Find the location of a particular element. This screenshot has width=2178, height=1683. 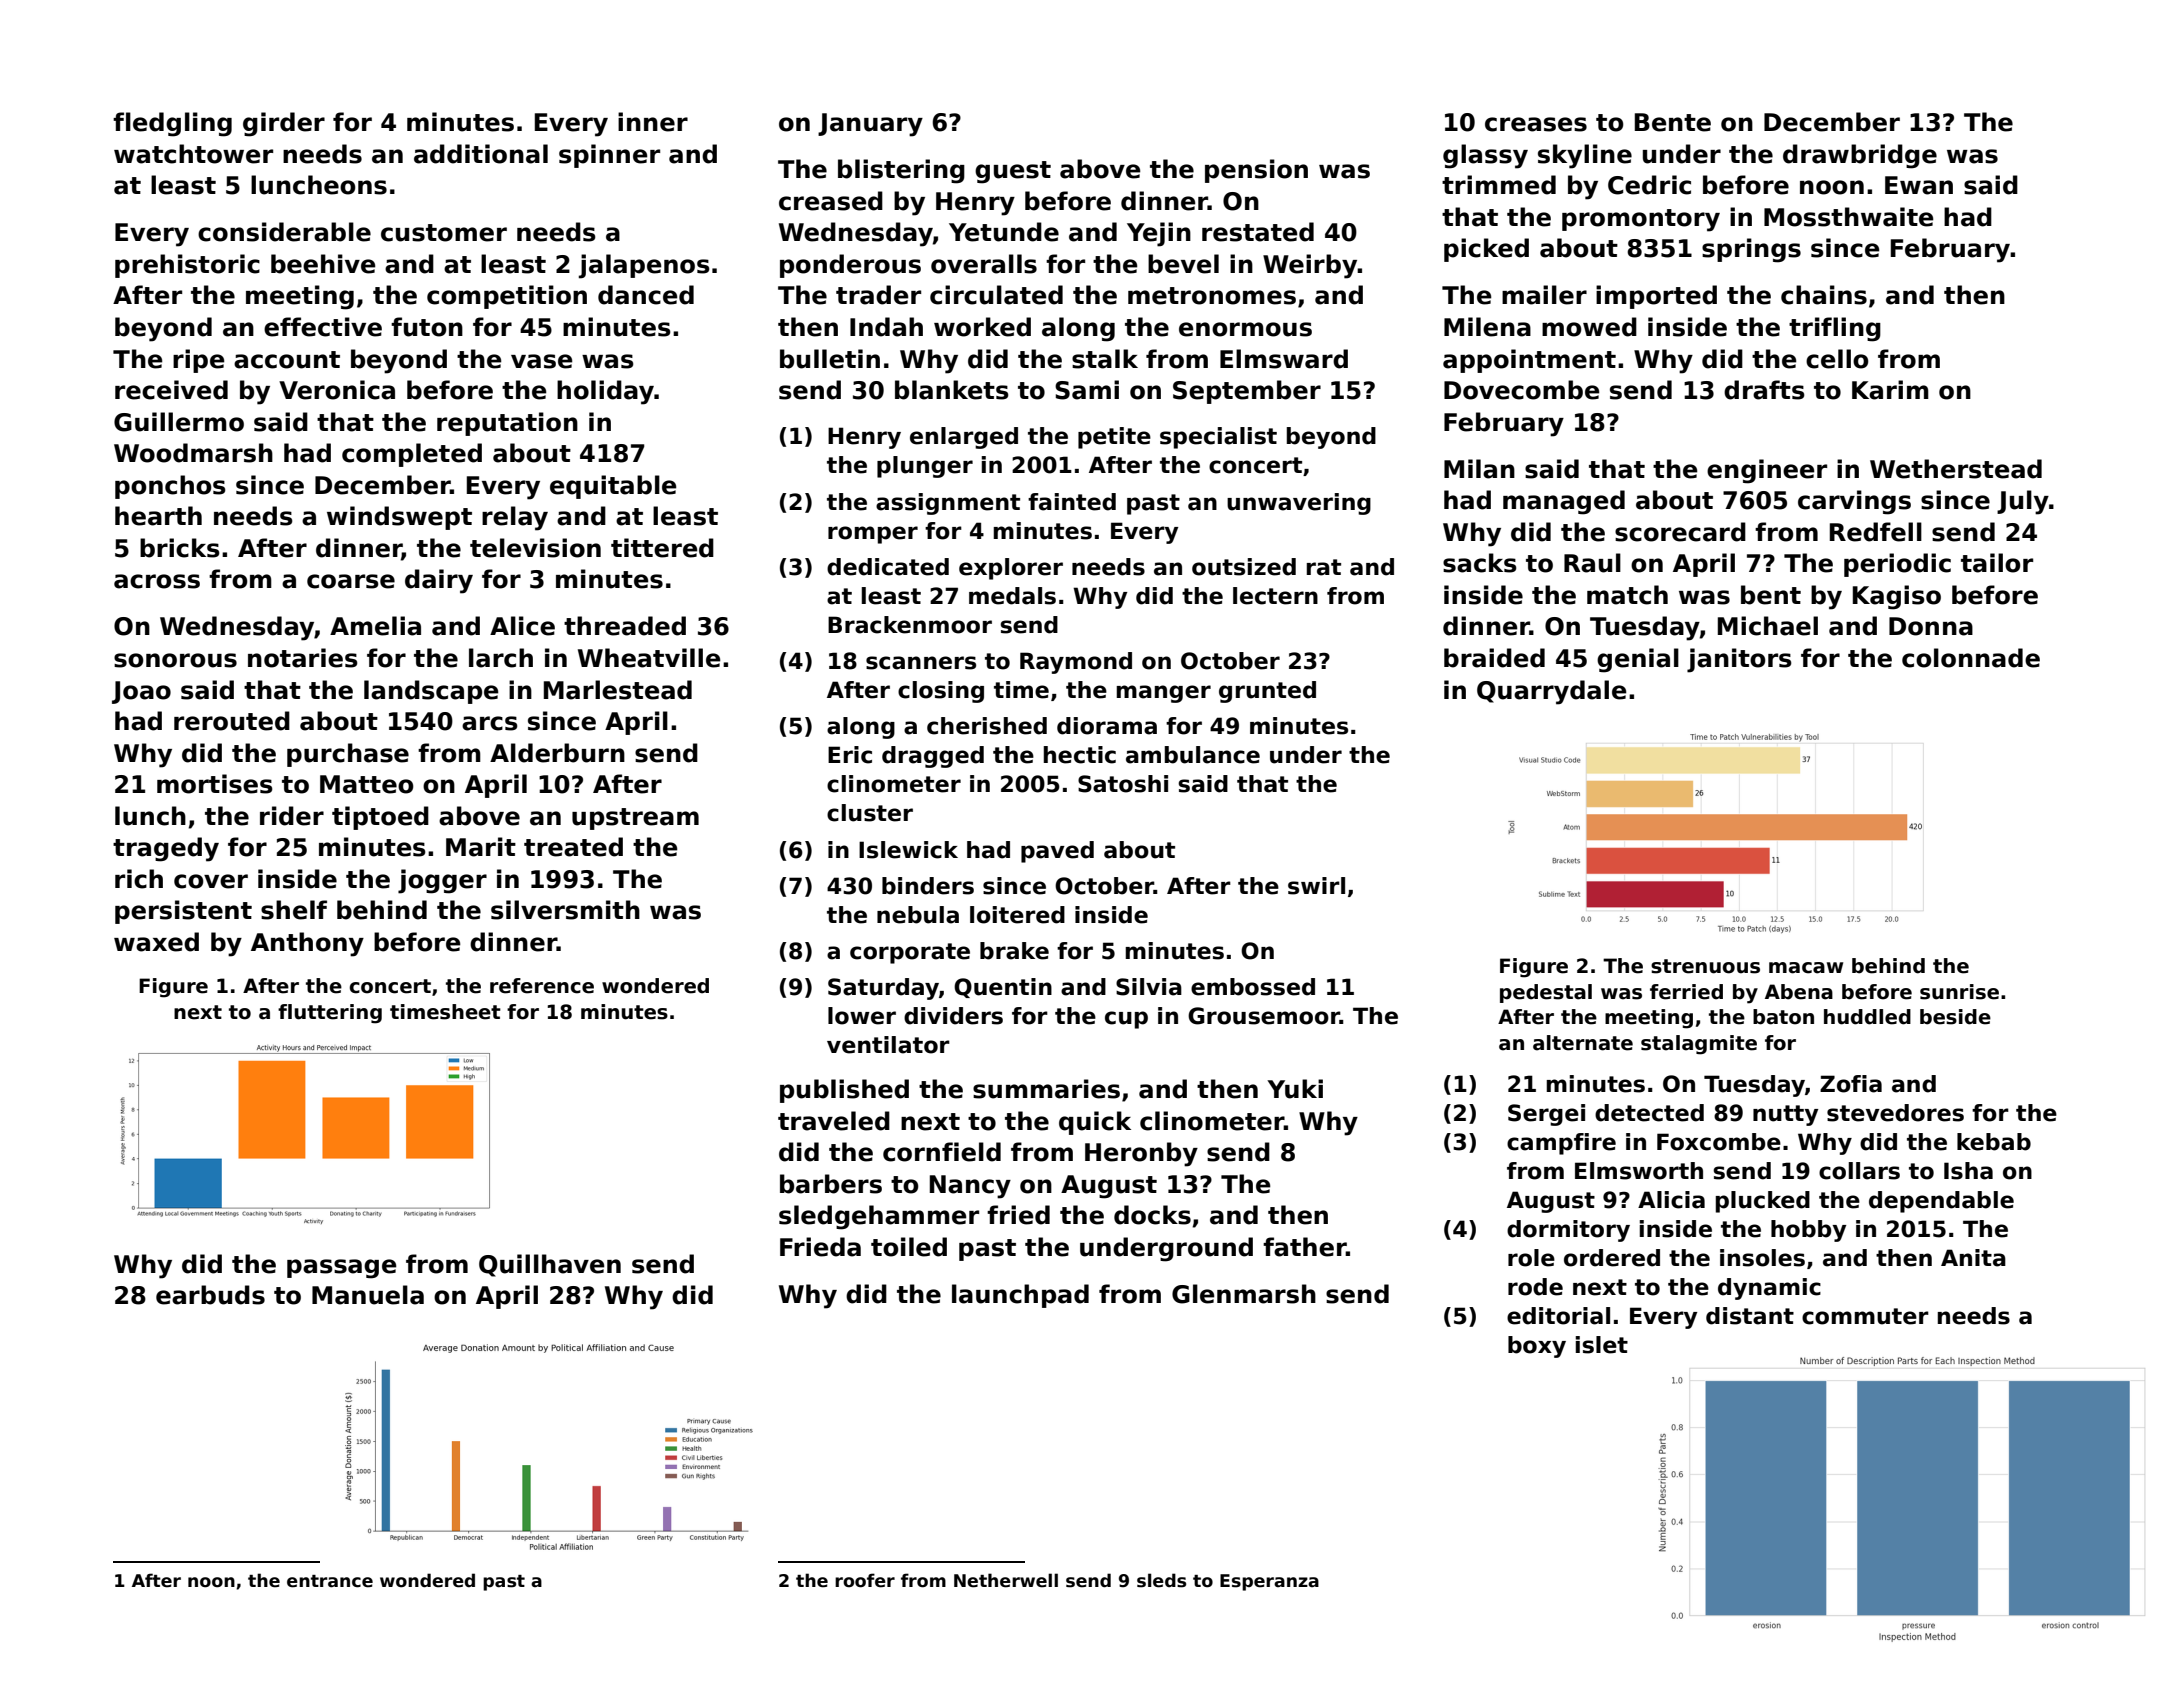

Michael is located at coordinates (1768, 626).
